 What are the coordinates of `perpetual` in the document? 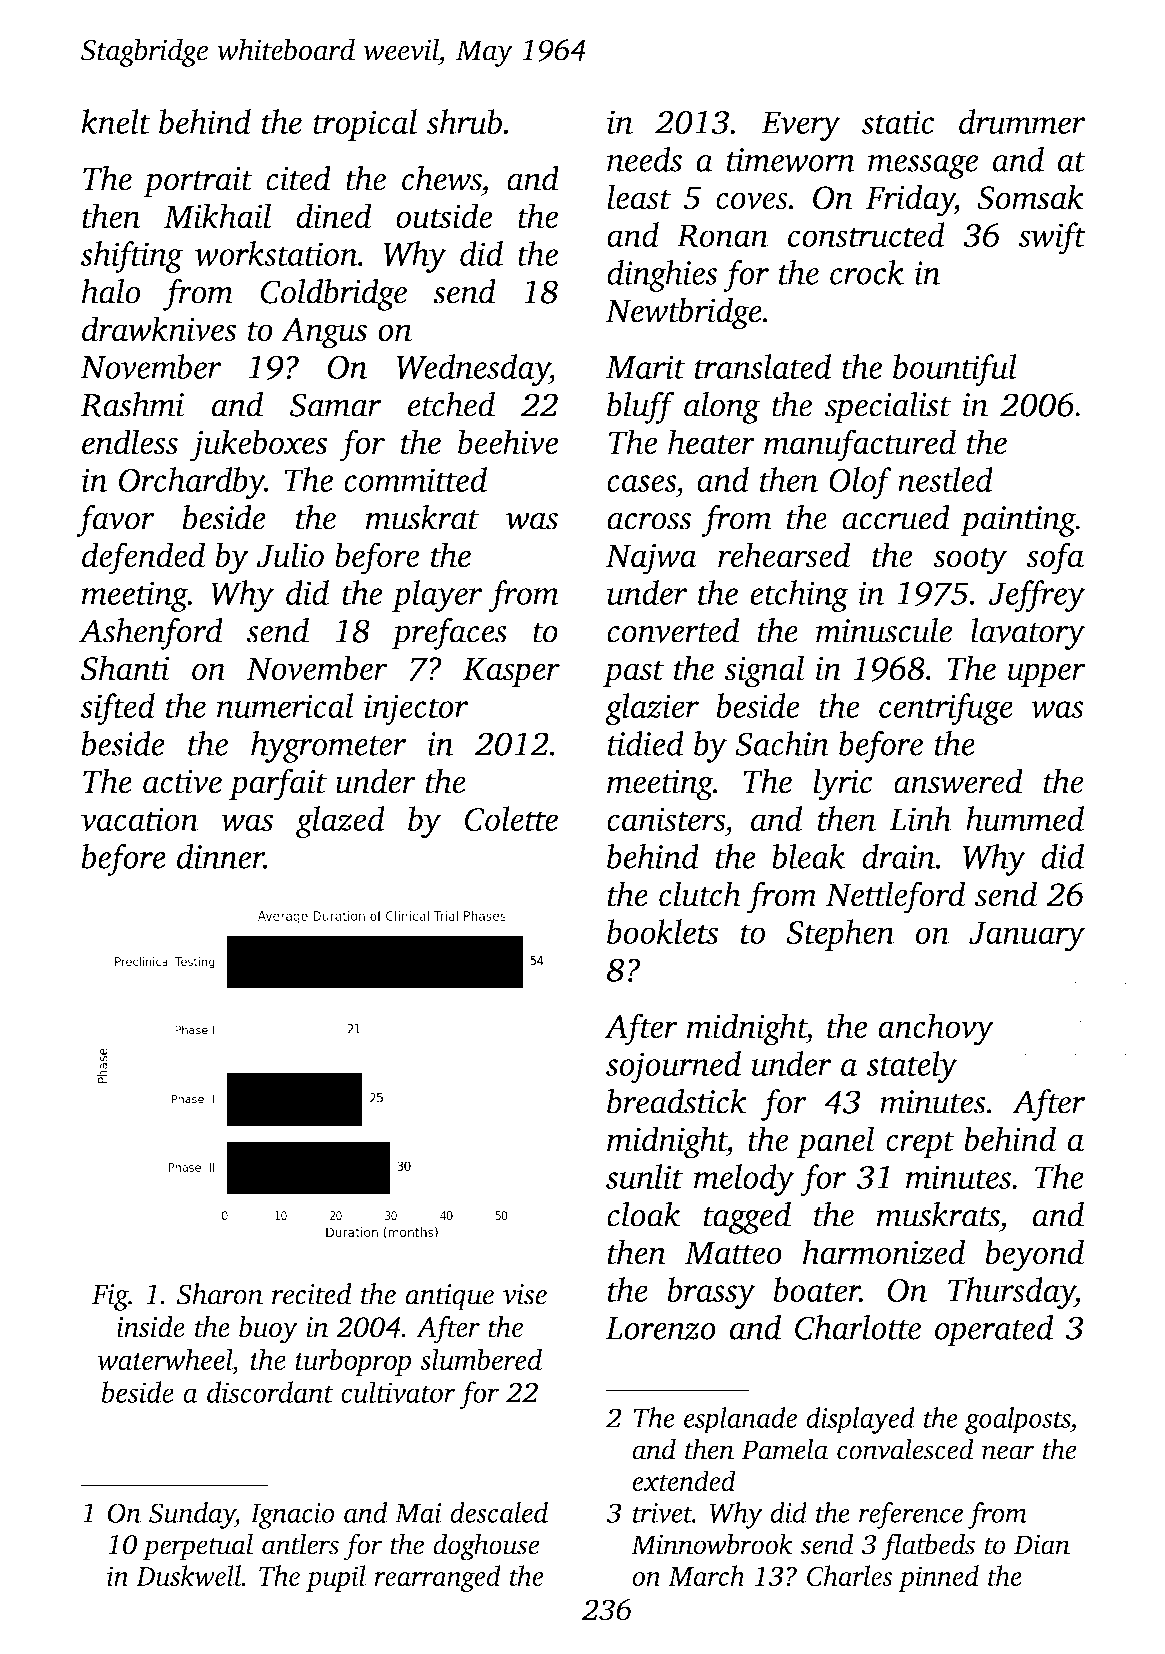 It's located at (198, 1547).
